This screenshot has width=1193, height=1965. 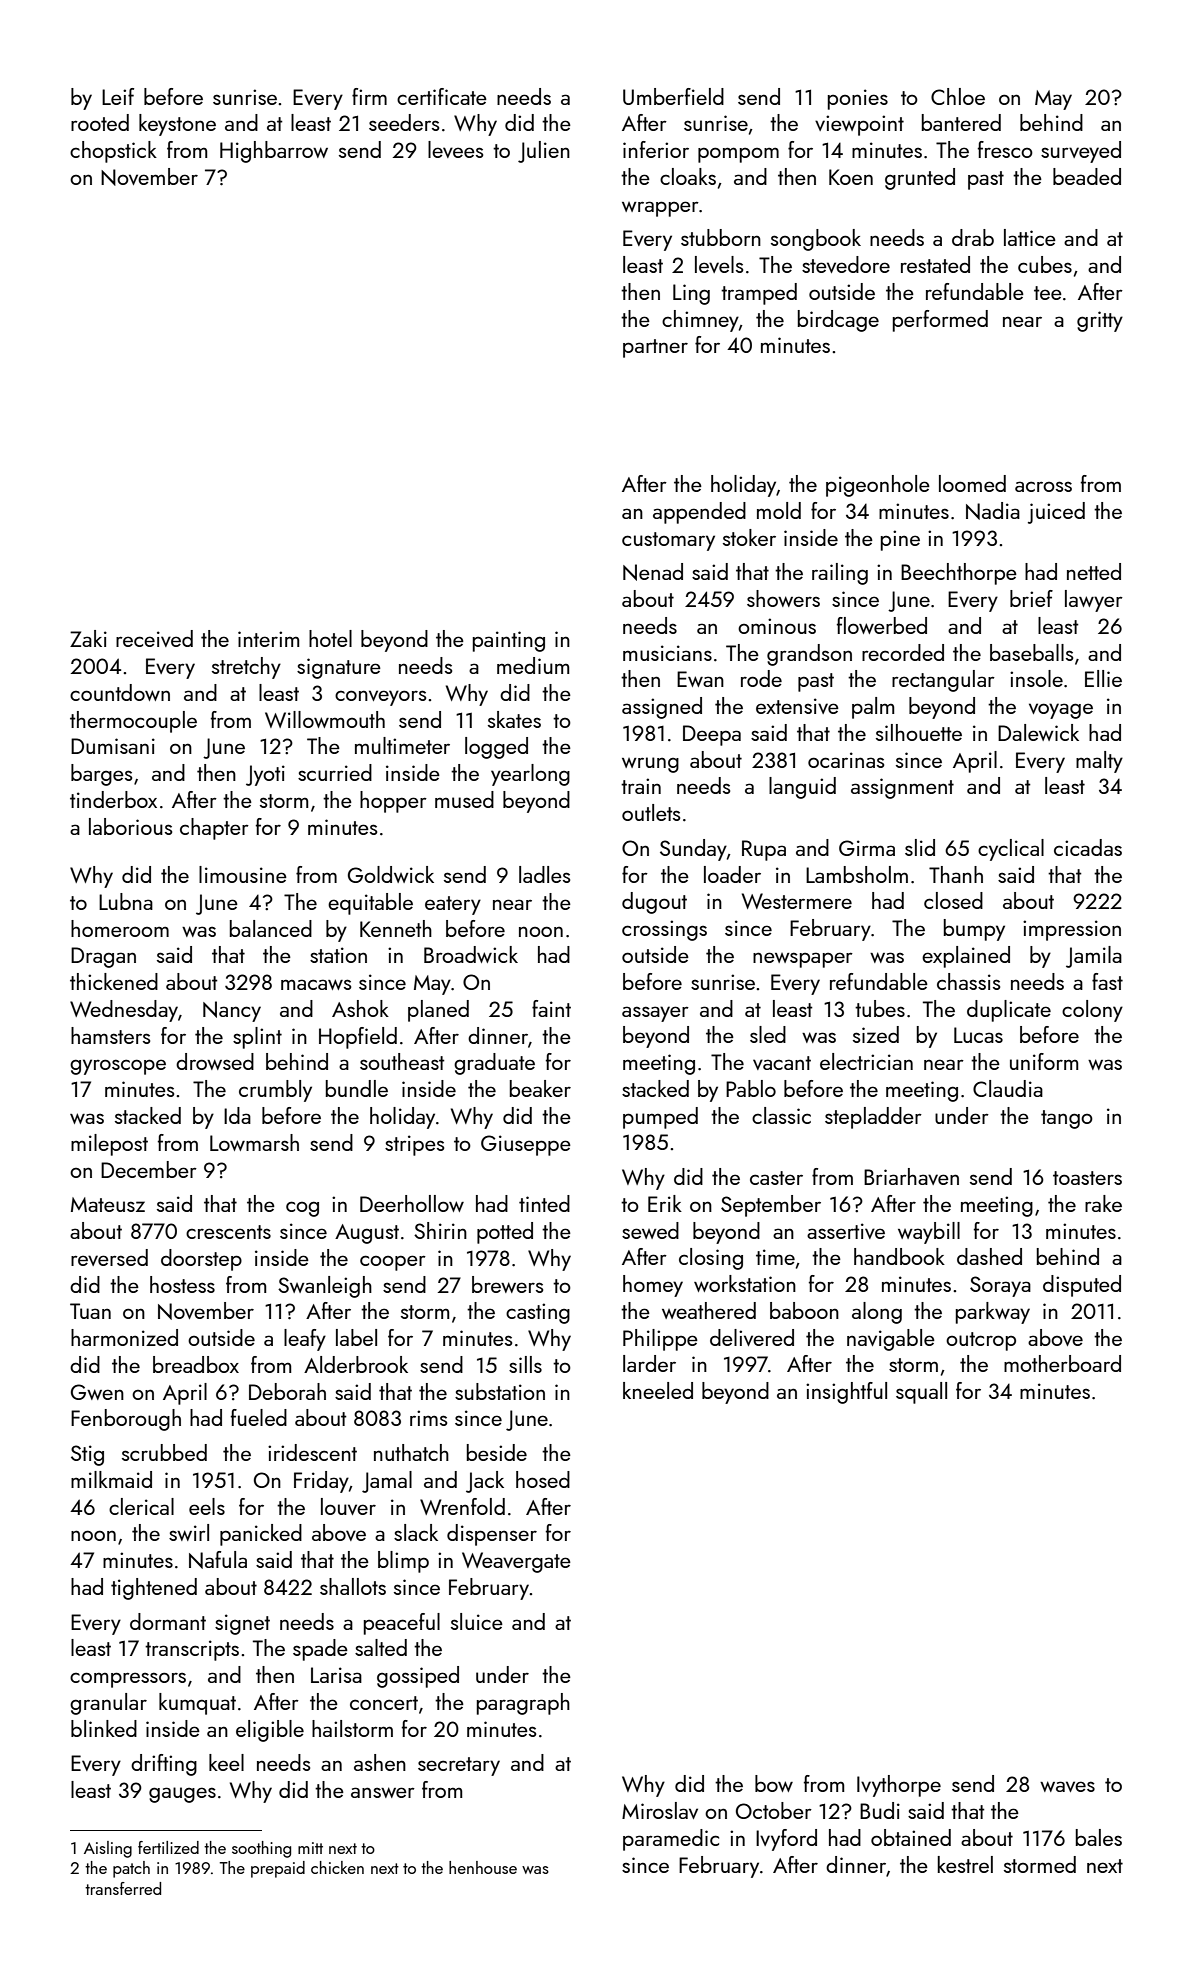 I want to click on showers, so click(x=783, y=598).
